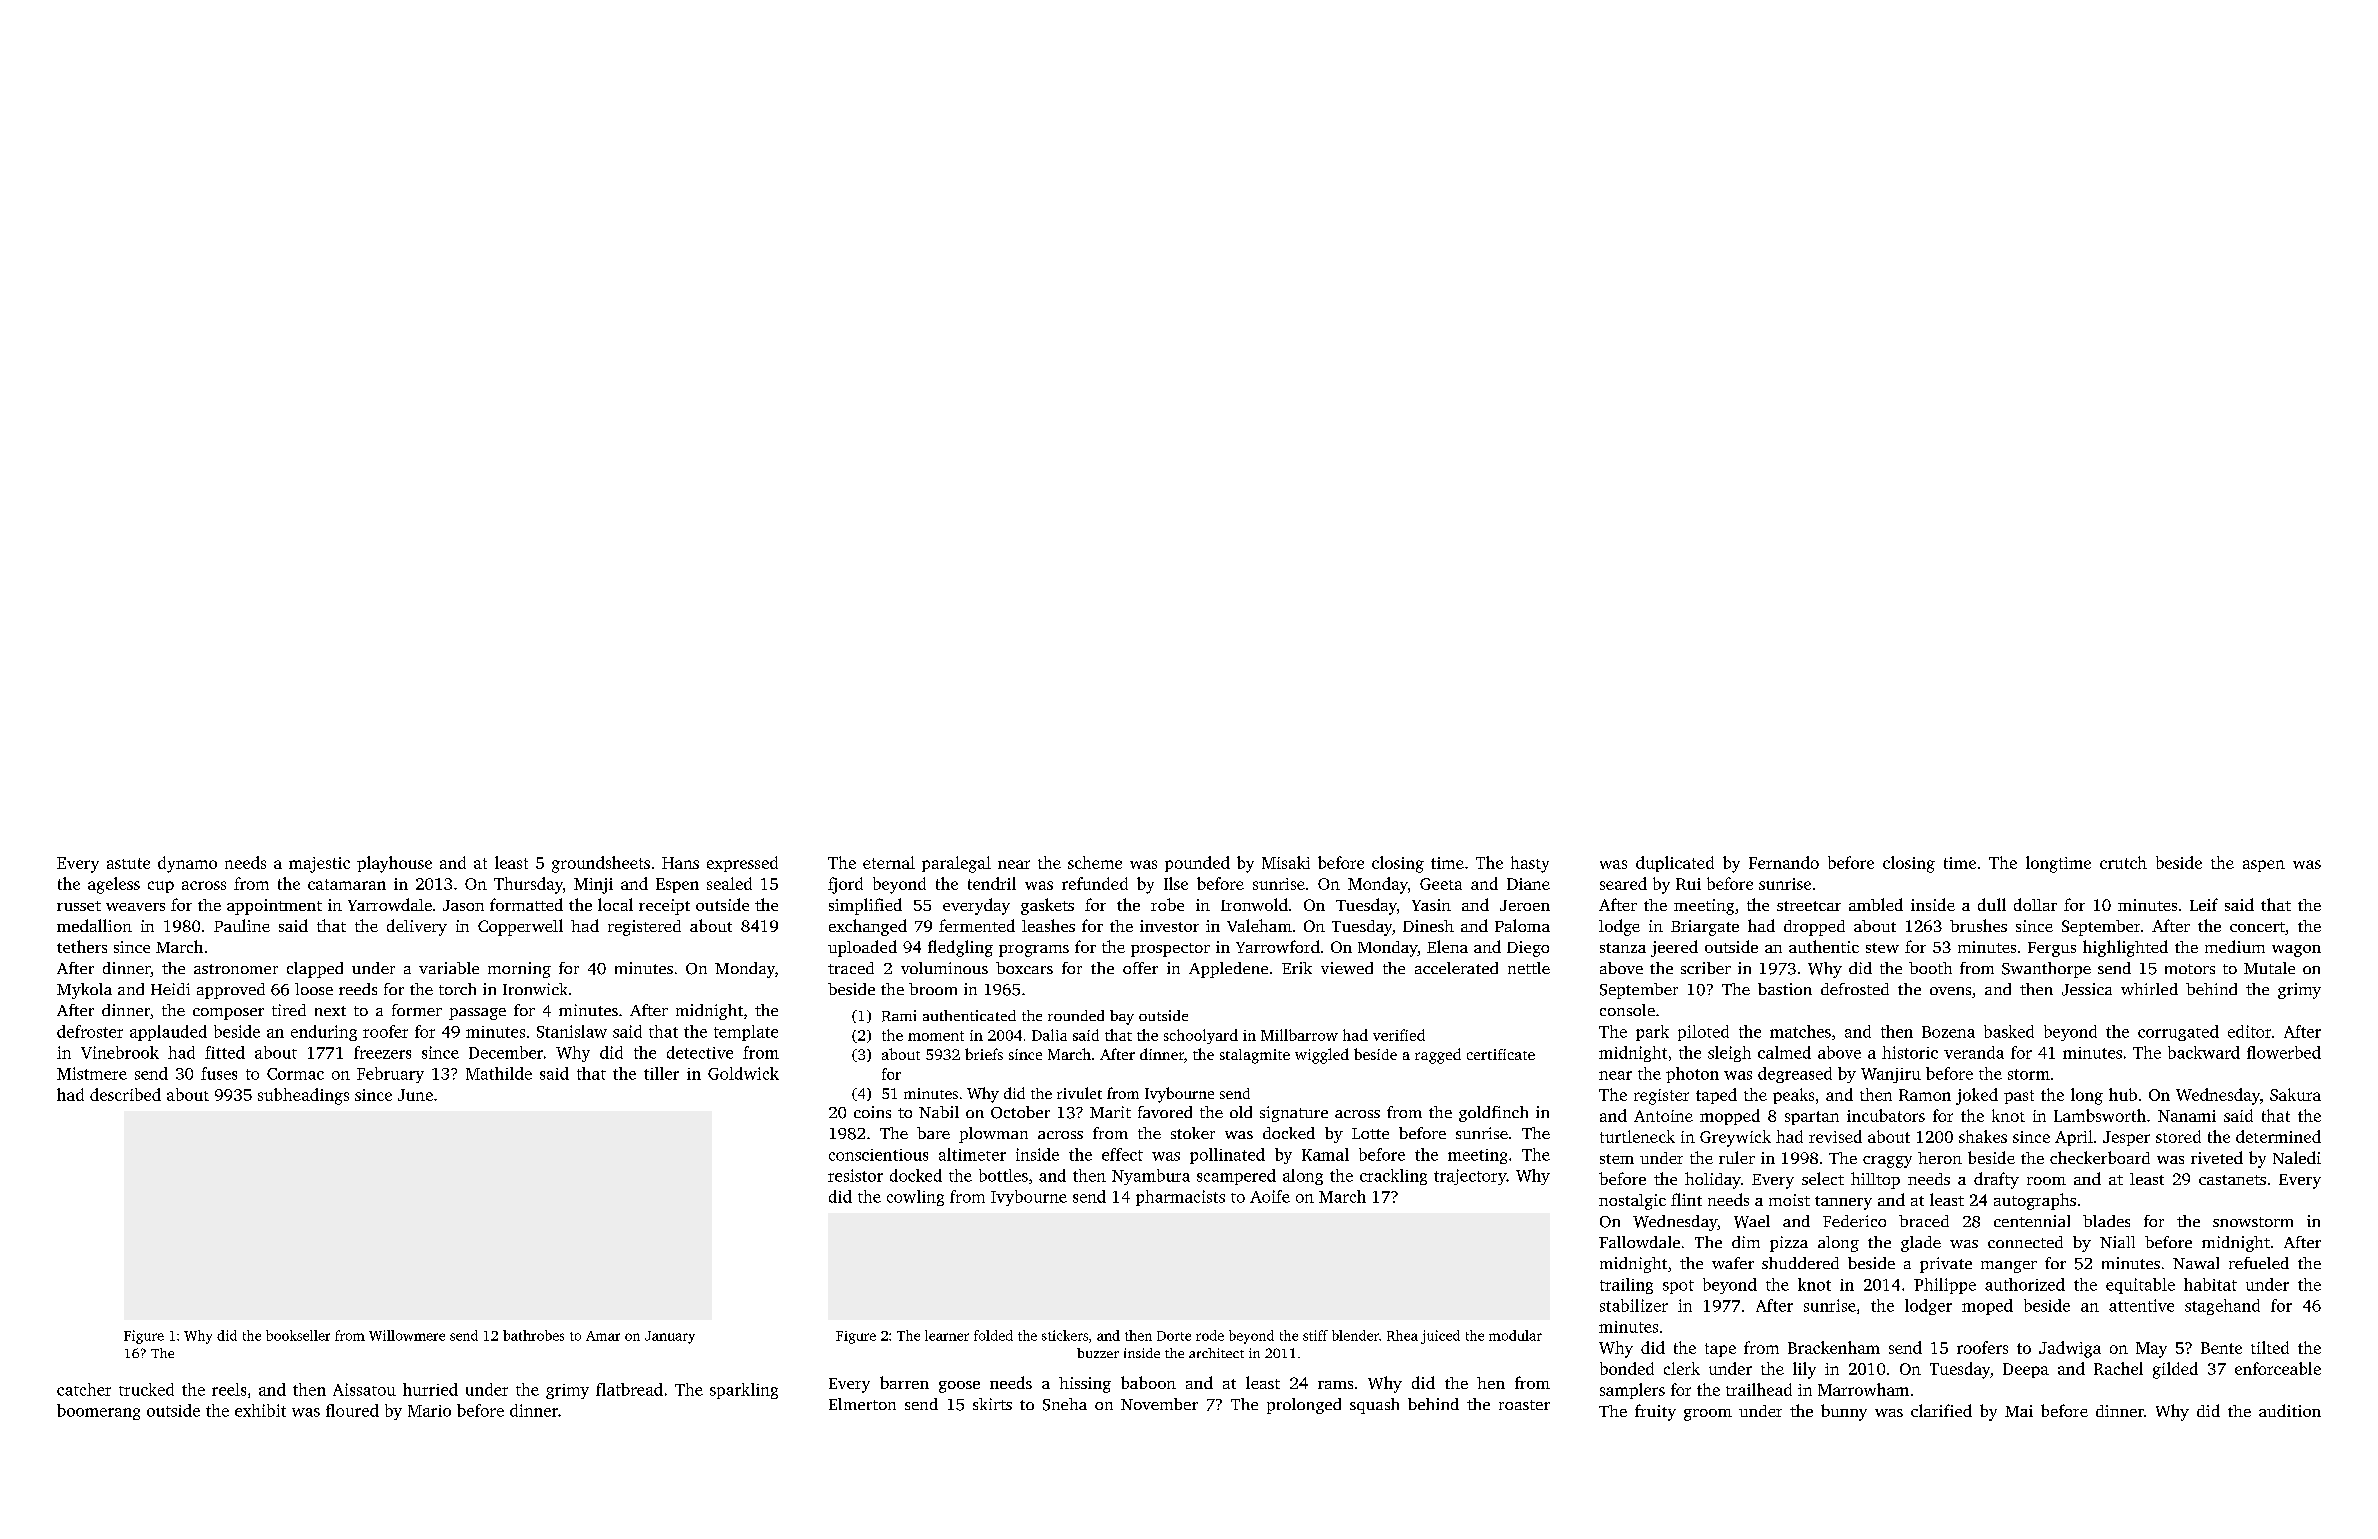 This screenshot has height=1539, width=2378. Describe the element at coordinates (1529, 968) in the screenshot. I see `nettle` at that location.
